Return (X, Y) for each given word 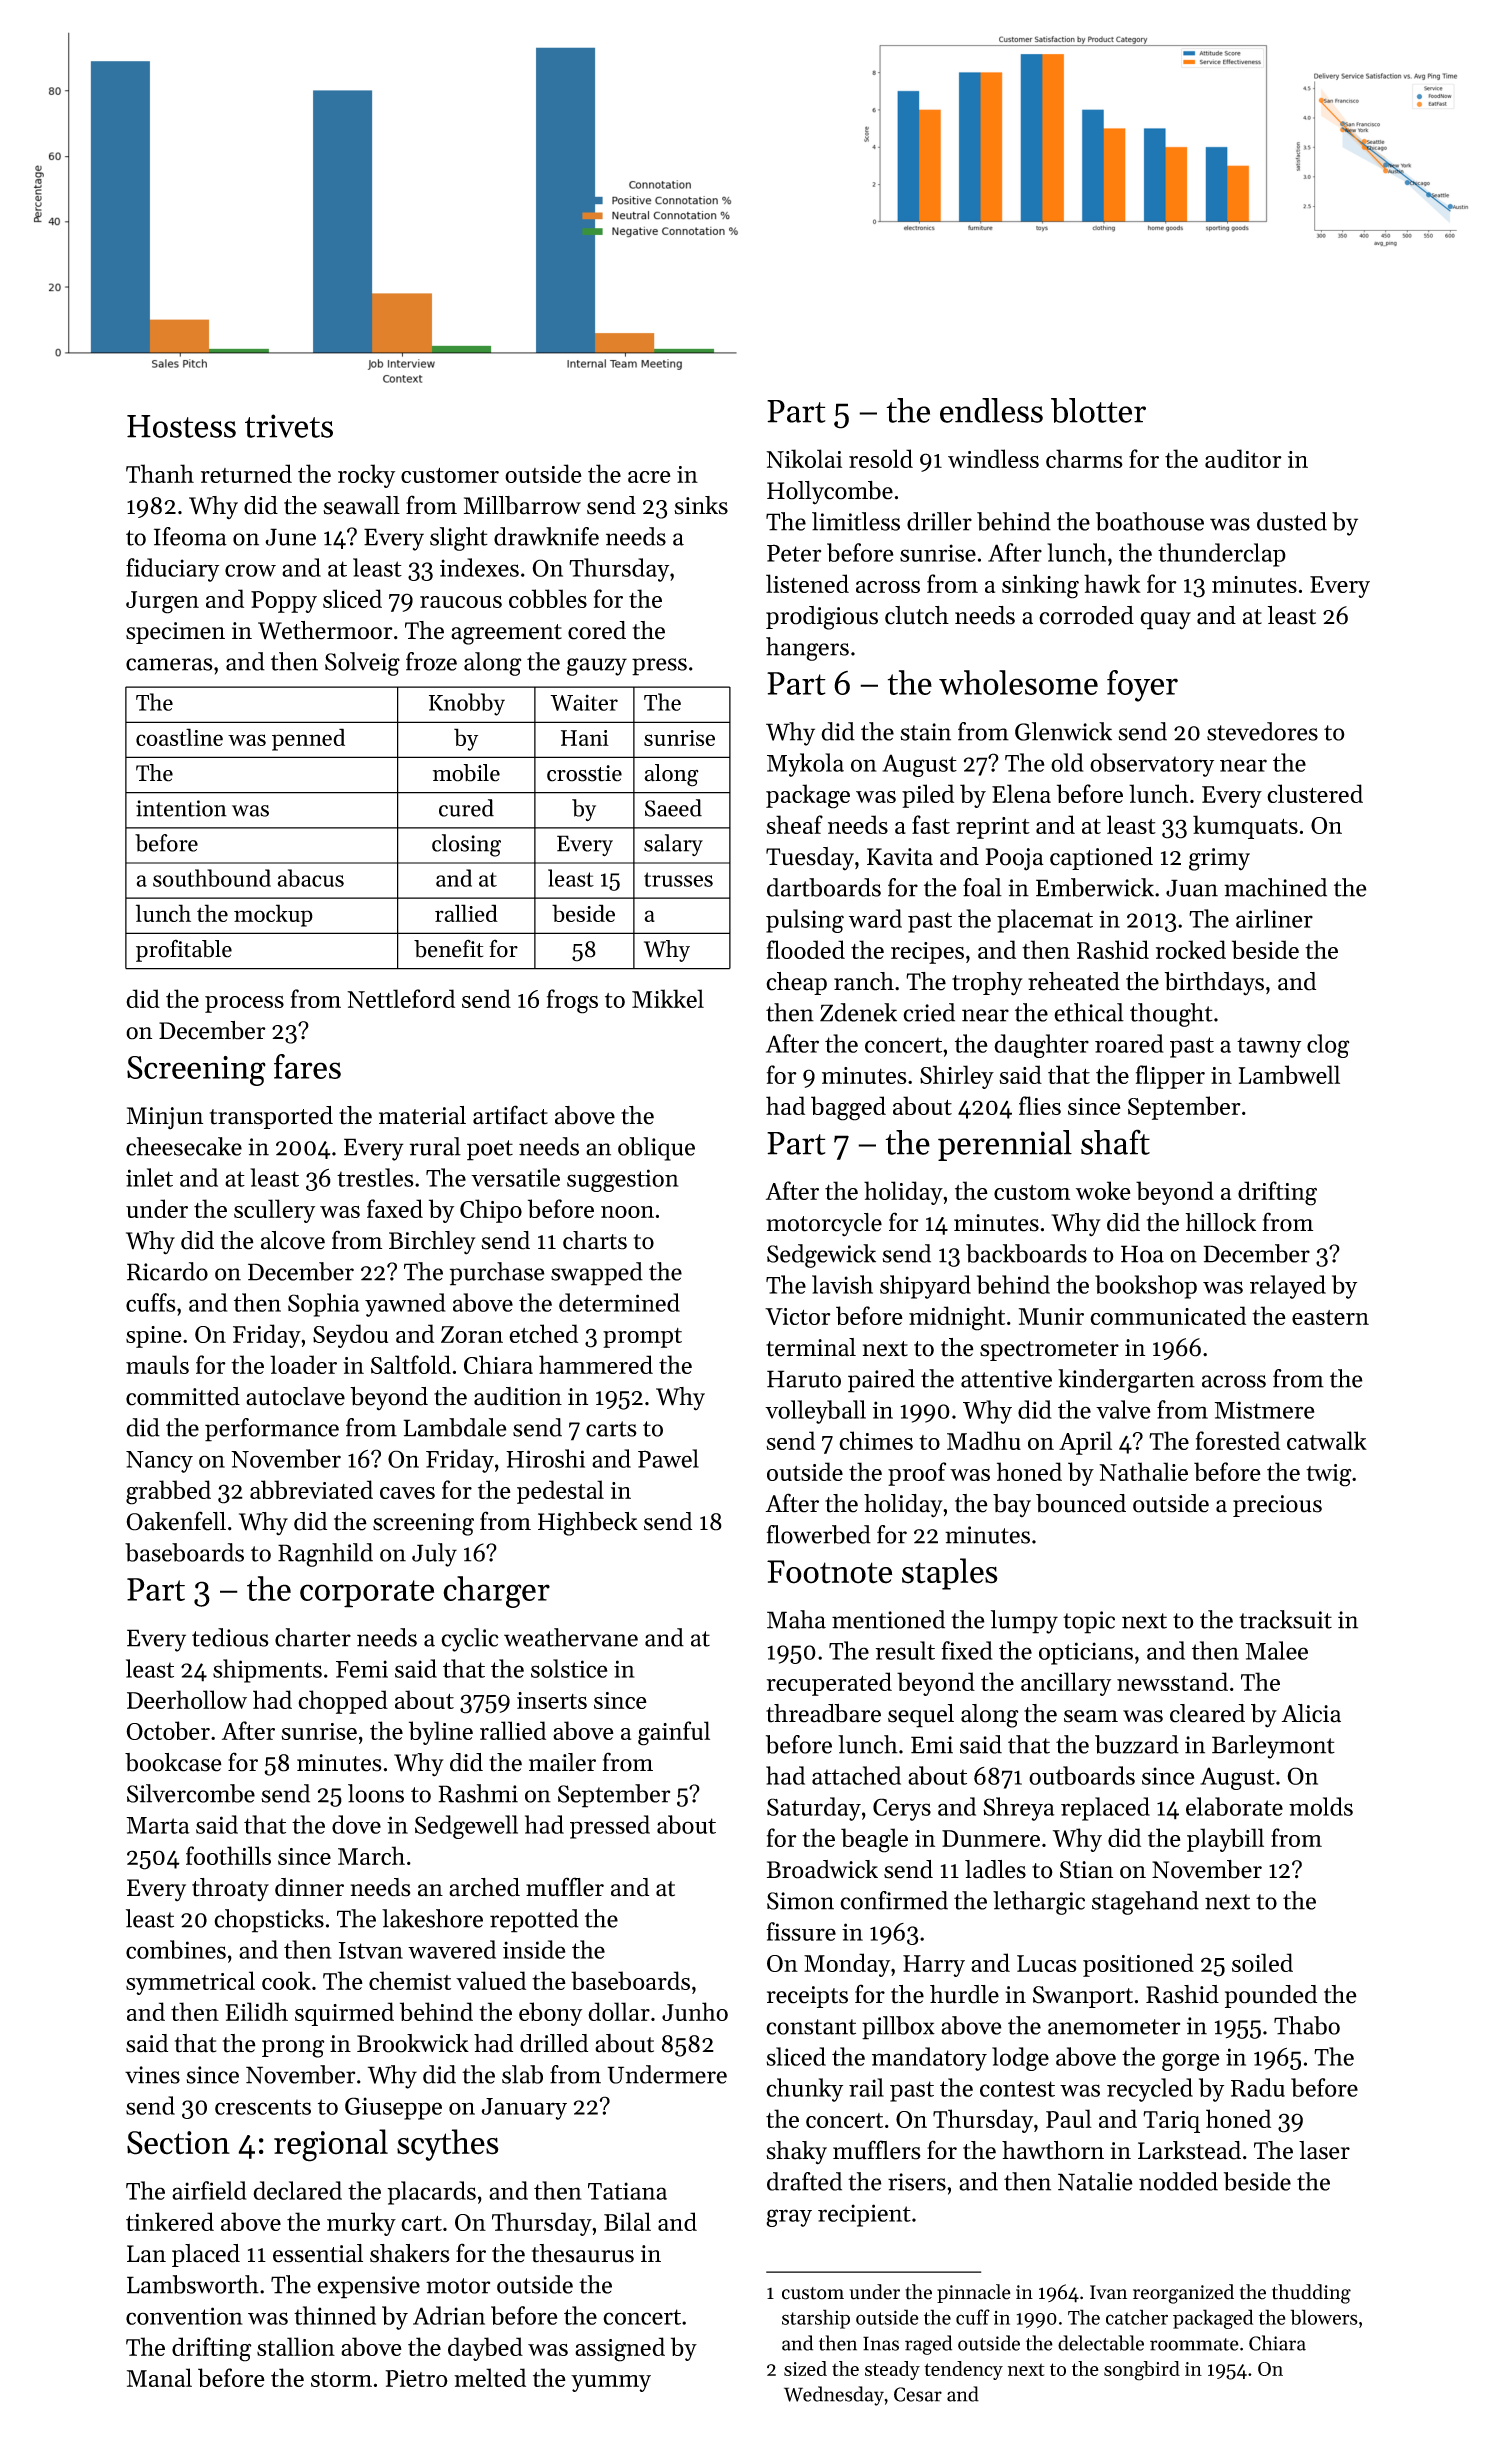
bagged (848, 1108)
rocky (366, 476)
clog (1328, 1046)
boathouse (1150, 521)
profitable (184, 950)
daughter (1041, 1046)
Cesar (918, 2394)
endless (991, 410)
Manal (159, 2377)
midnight (957, 1318)
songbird (1142, 2371)
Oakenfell (176, 1521)
